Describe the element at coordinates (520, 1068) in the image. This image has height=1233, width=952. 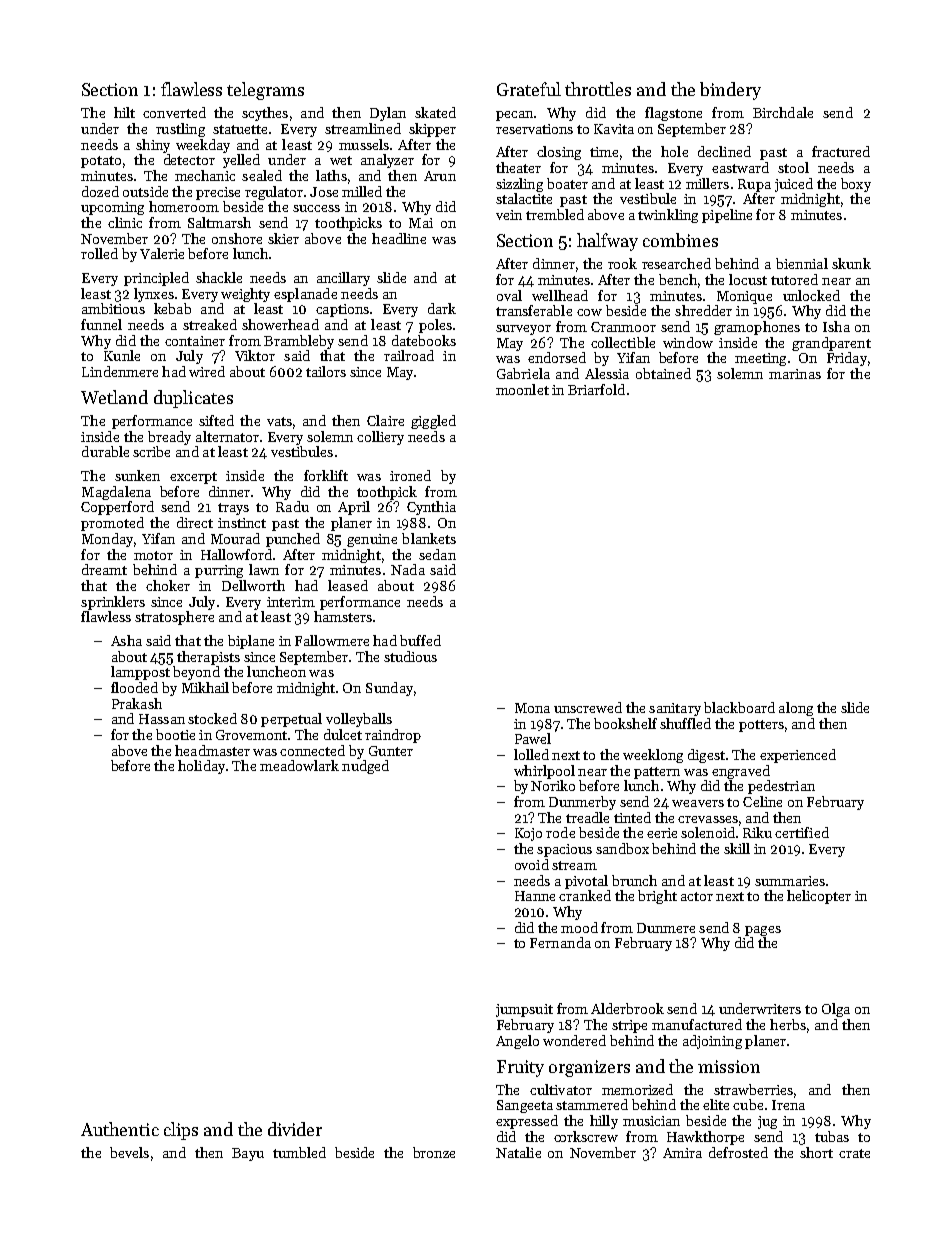
I see `Fruity` at that location.
